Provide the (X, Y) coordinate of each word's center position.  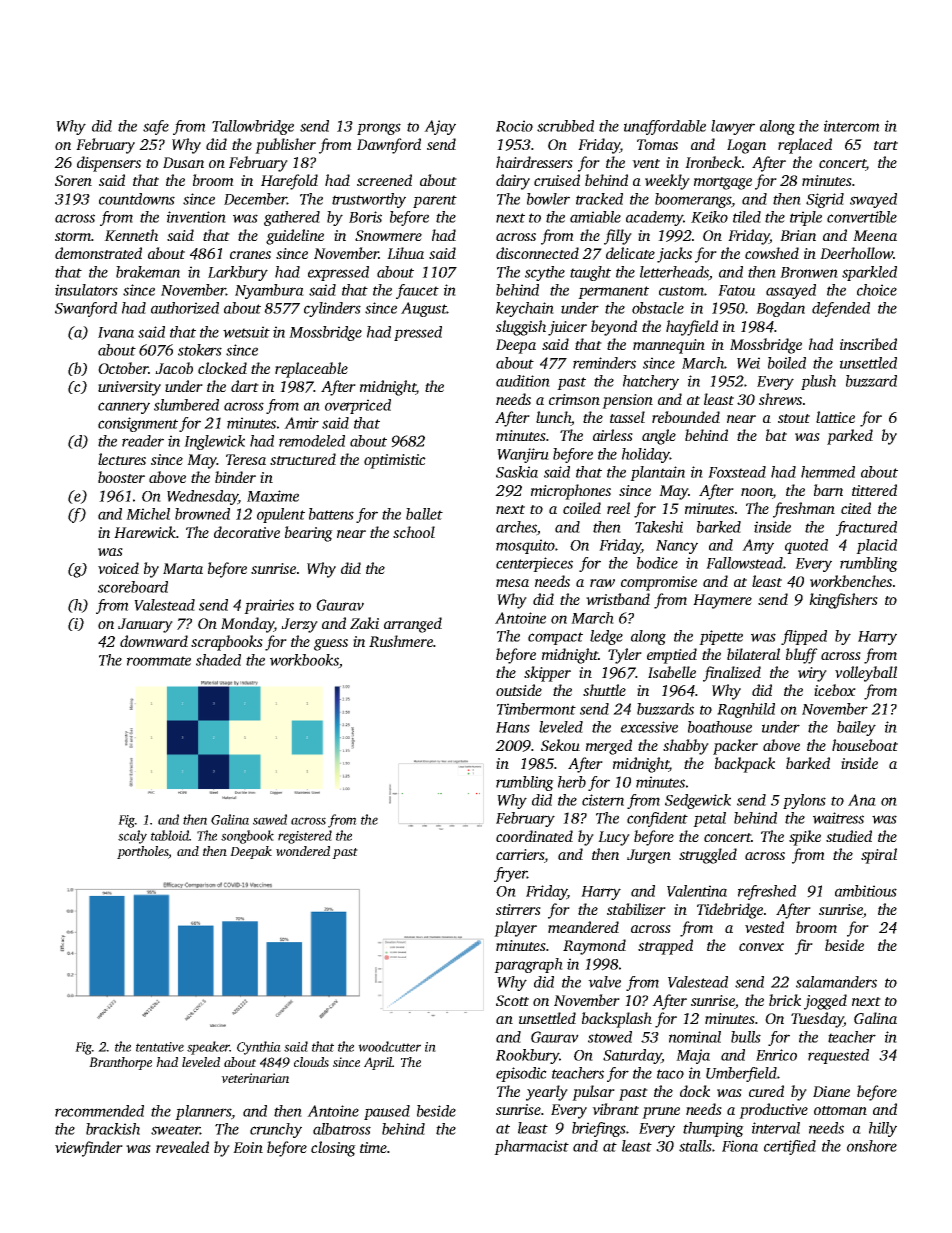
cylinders (332, 309)
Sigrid (825, 200)
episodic (521, 1074)
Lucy (614, 838)
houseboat (865, 745)
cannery (124, 408)
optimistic (395, 461)
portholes (143, 852)
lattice (835, 417)
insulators (86, 290)
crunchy (276, 1130)
